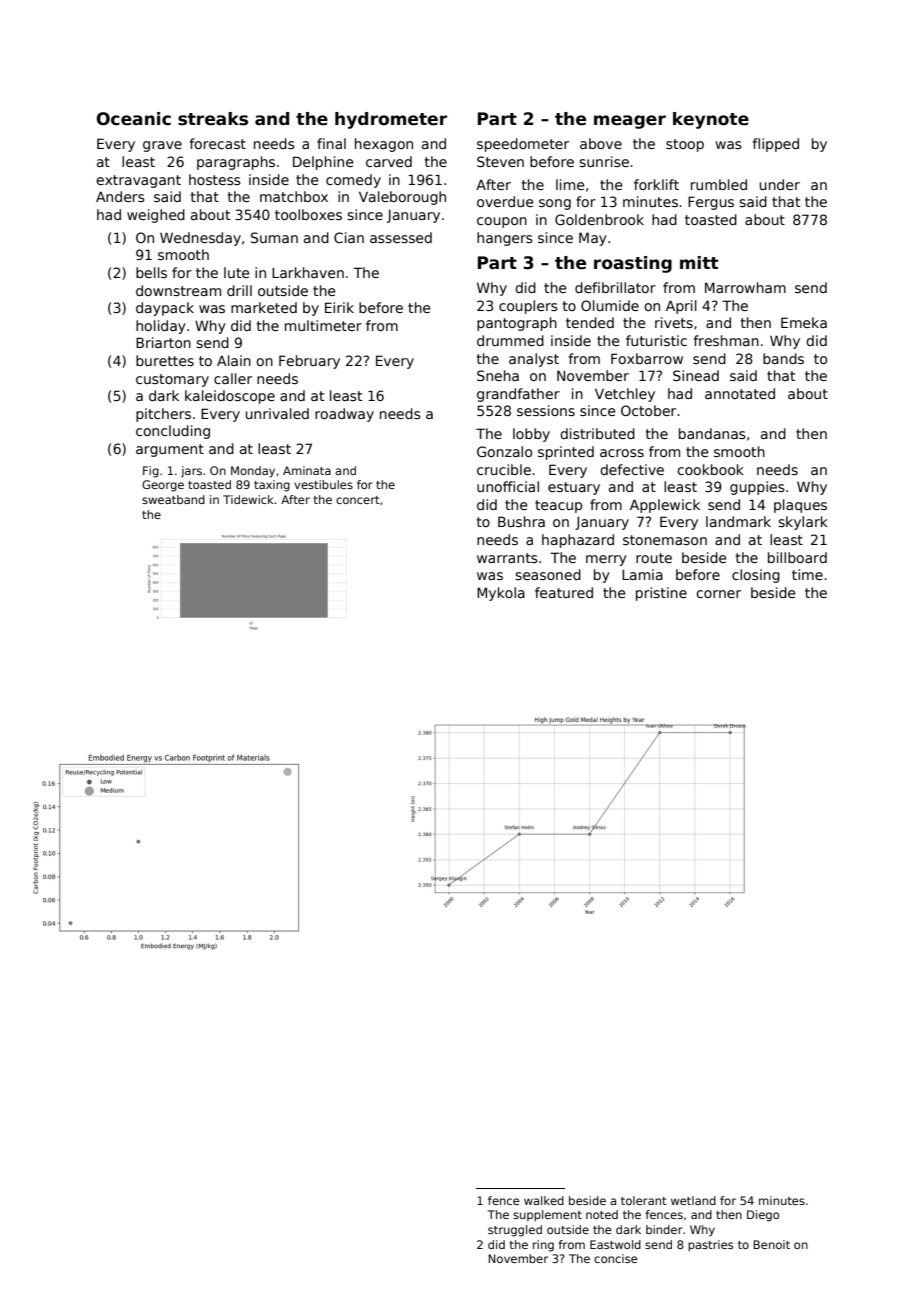 Image resolution: width=924 pixels, height=1308 pixels. I want to click on streaks, so click(213, 119).
